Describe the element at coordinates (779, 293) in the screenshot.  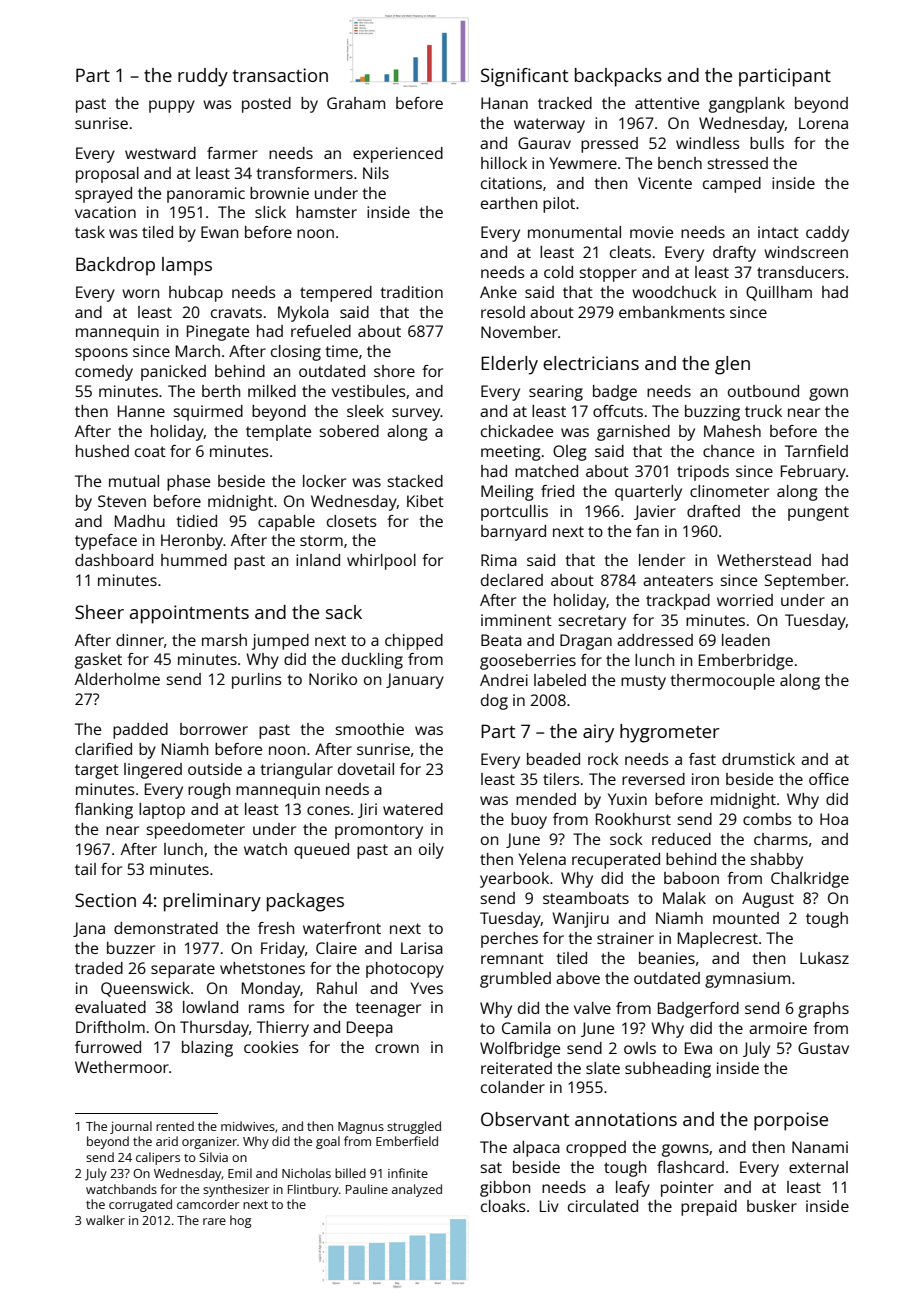
I see `Quillham` at that location.
